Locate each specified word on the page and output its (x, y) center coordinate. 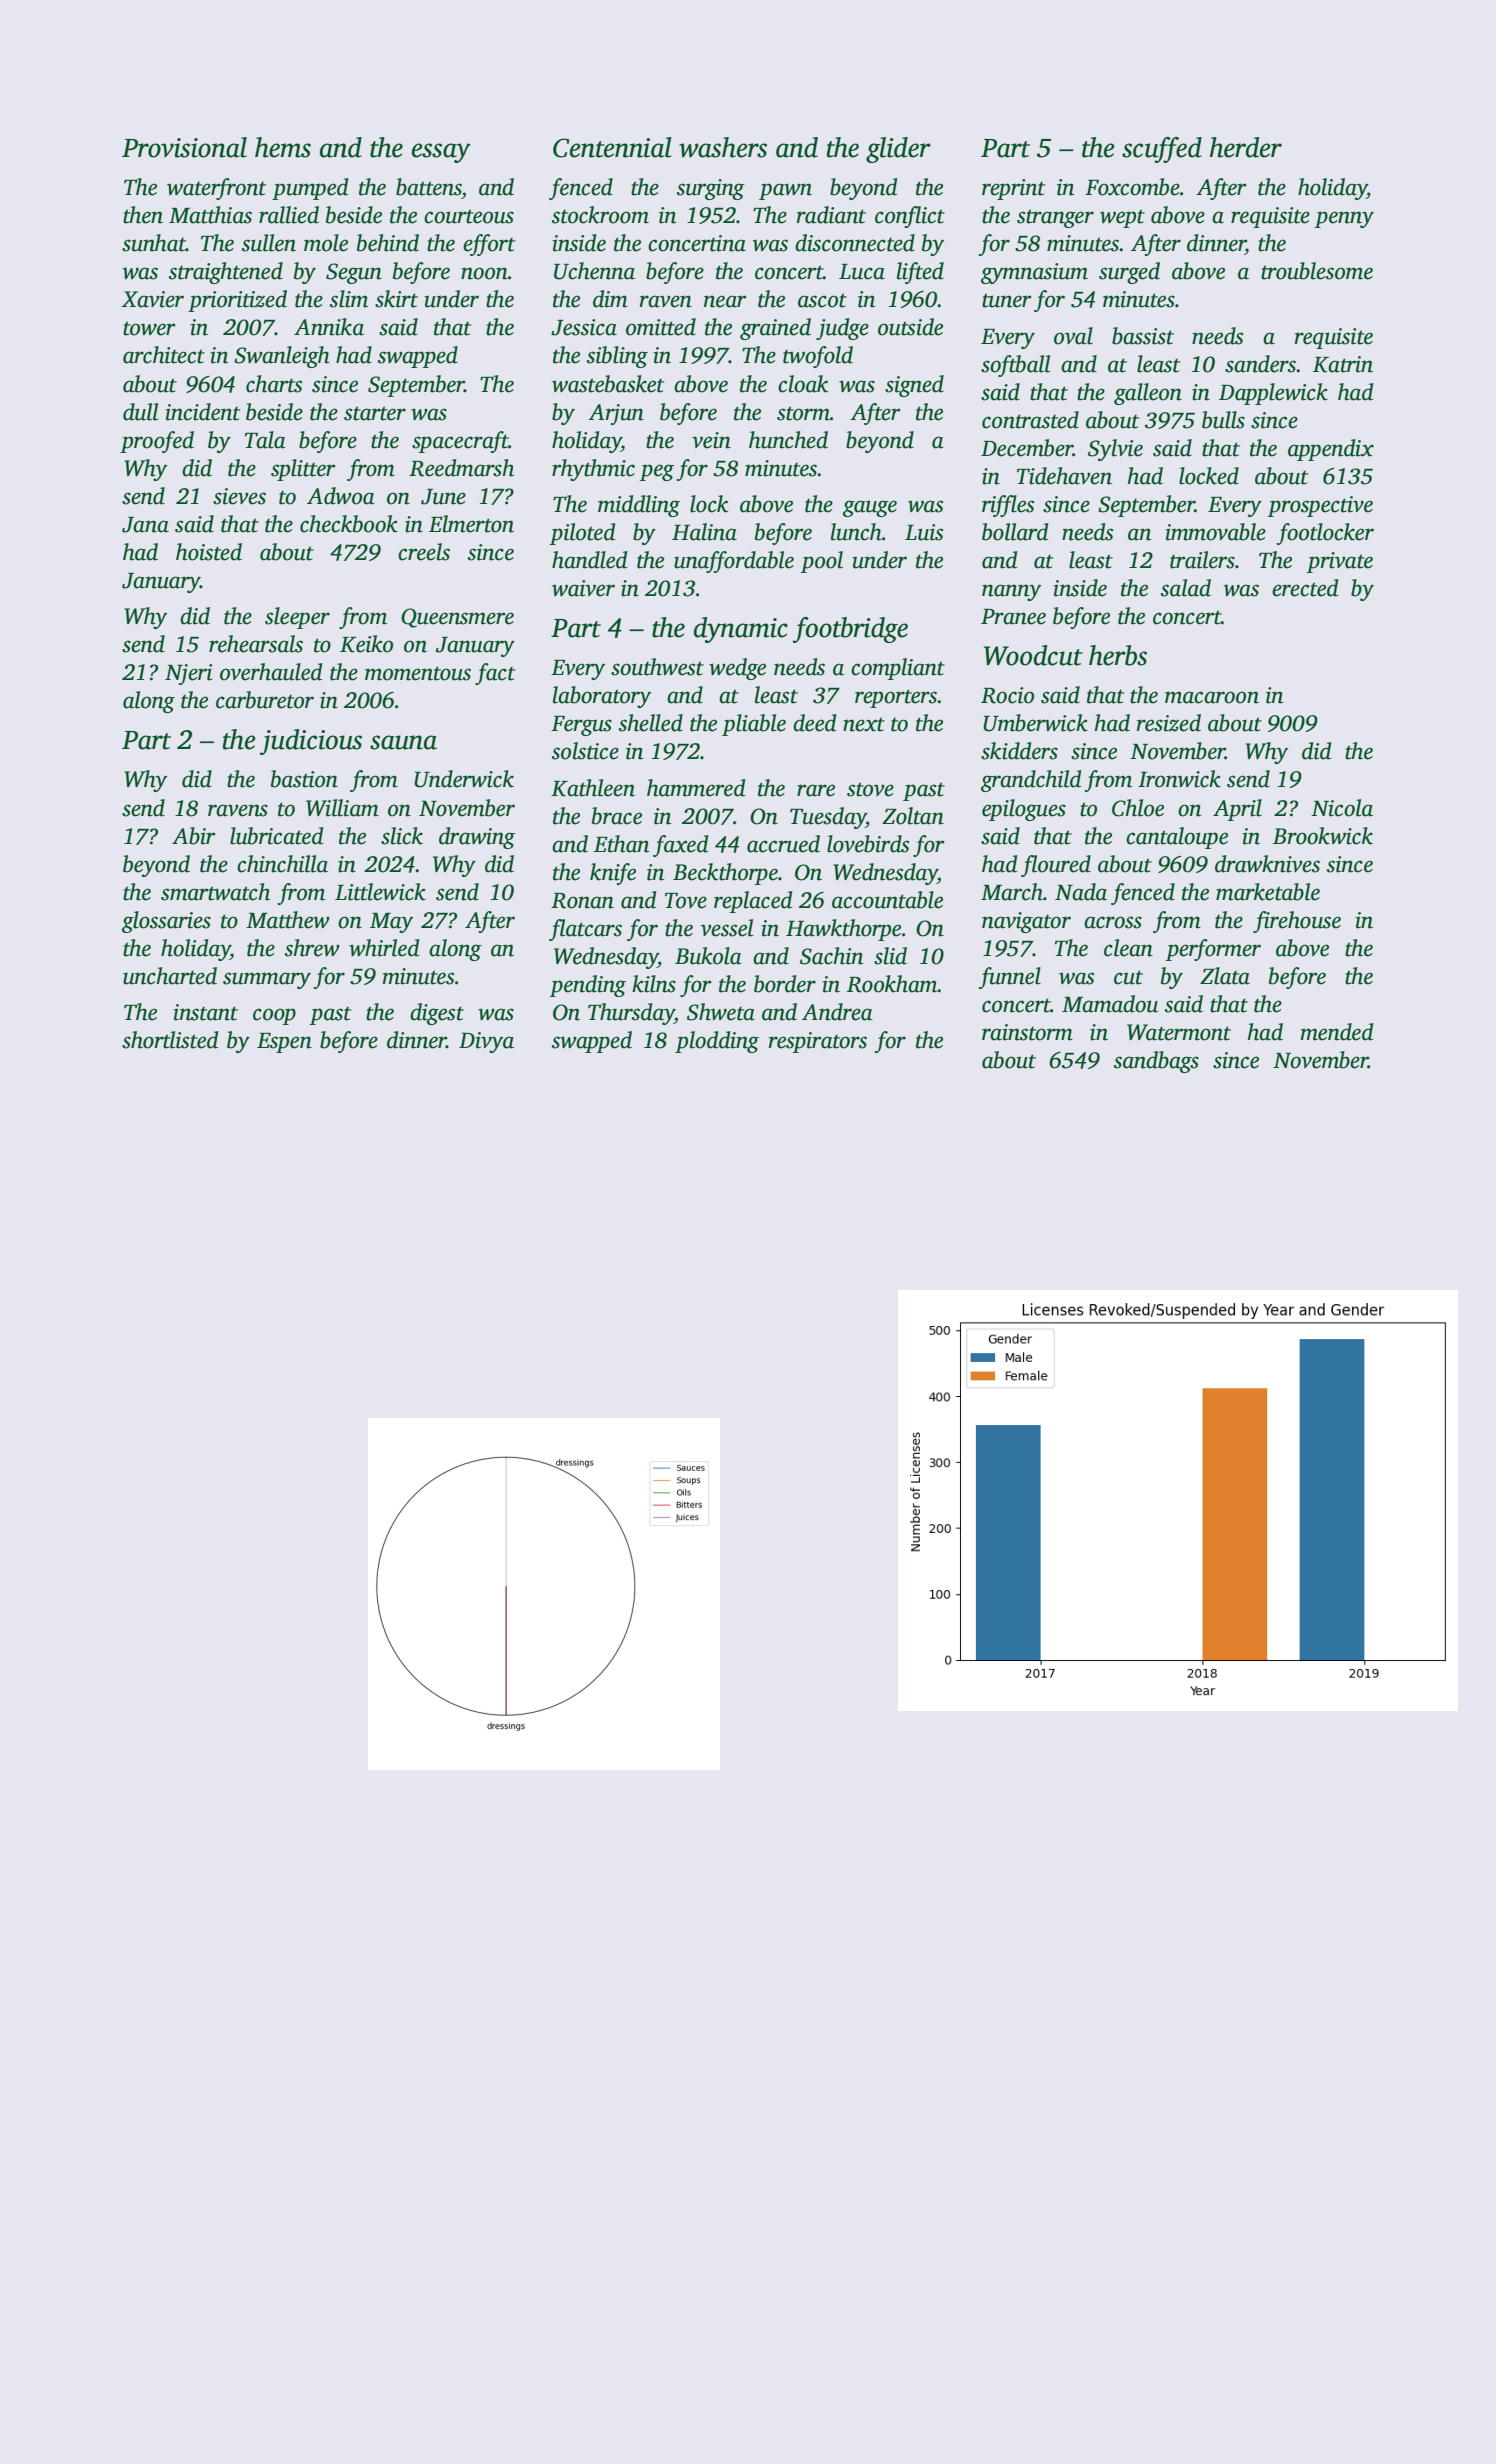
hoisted (209, 552)
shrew (312, 948)
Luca (862, 272)
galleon (1148, 394)
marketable (1268, 892)
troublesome (1317, 271)
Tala (265, 440)
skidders (1019, 751)
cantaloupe (1177, 838)
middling (639, 506)
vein (711, 440)
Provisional (184, 147)
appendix (1331, 450)
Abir (194, 836)
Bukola (708, 956)
